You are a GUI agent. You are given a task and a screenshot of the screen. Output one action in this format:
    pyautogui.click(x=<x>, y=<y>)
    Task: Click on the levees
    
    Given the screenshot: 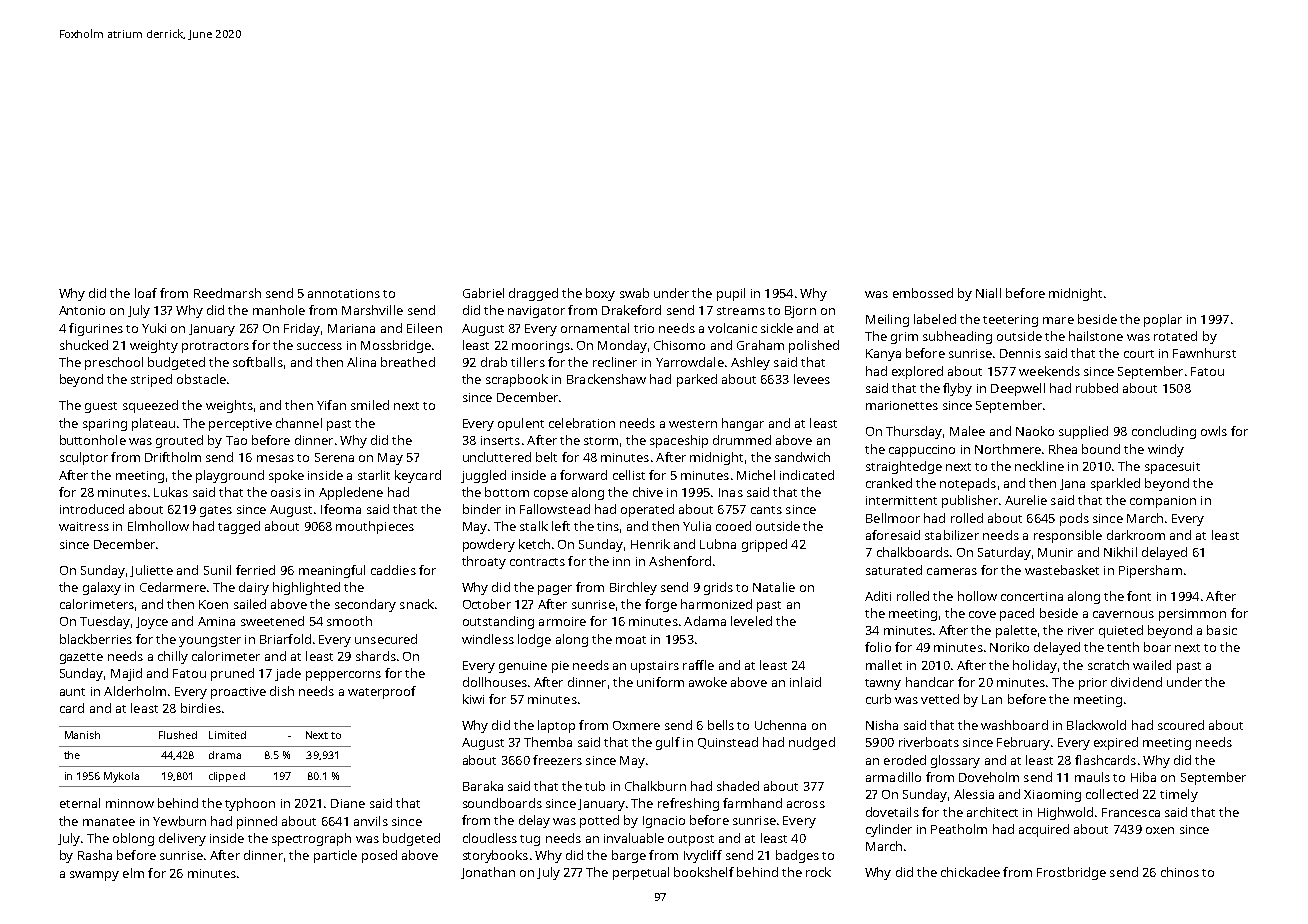 What is the action you would take?
    pyautogui.click(x=812, y=379)
